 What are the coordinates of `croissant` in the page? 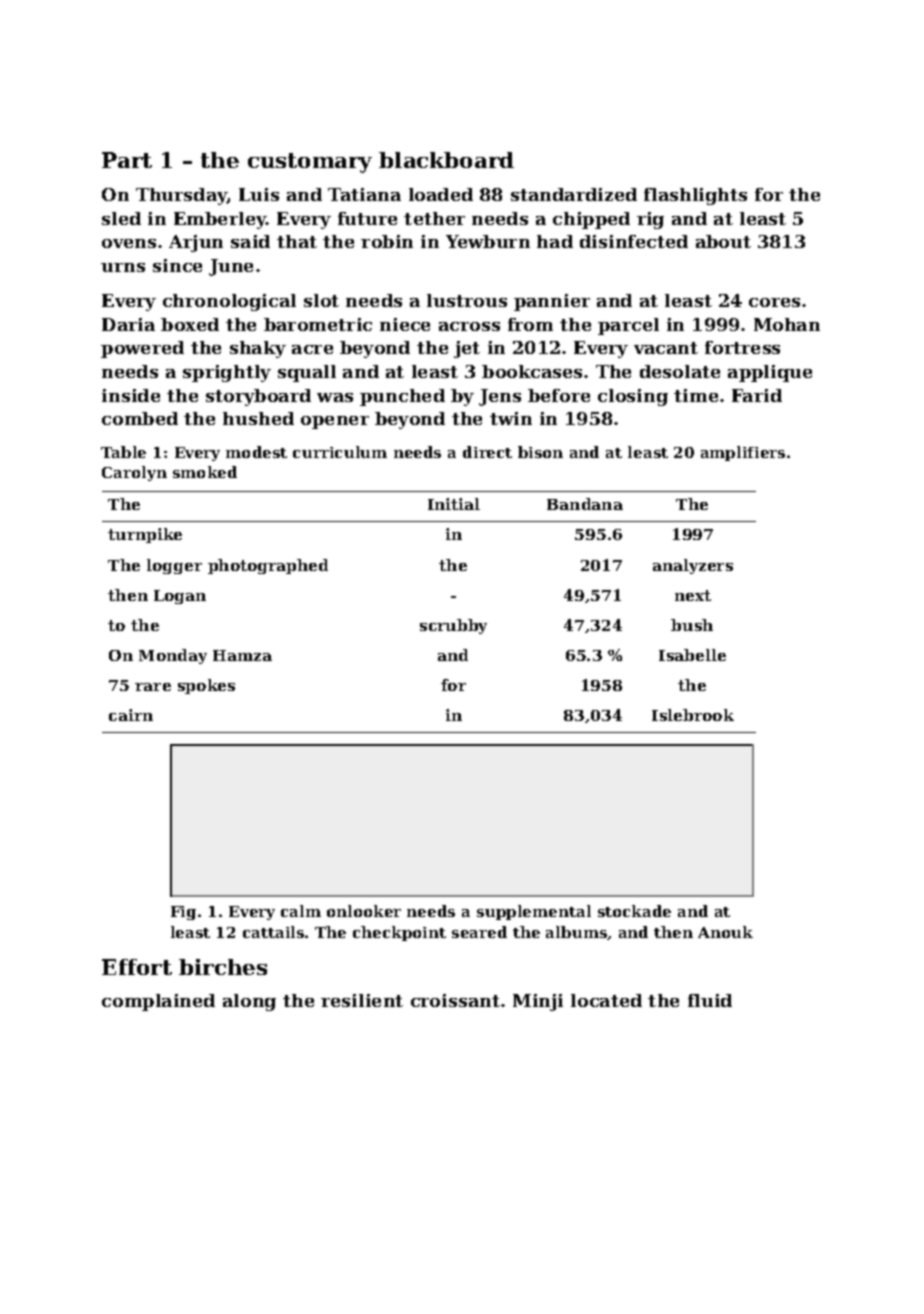 It's located at (455, 1000).
